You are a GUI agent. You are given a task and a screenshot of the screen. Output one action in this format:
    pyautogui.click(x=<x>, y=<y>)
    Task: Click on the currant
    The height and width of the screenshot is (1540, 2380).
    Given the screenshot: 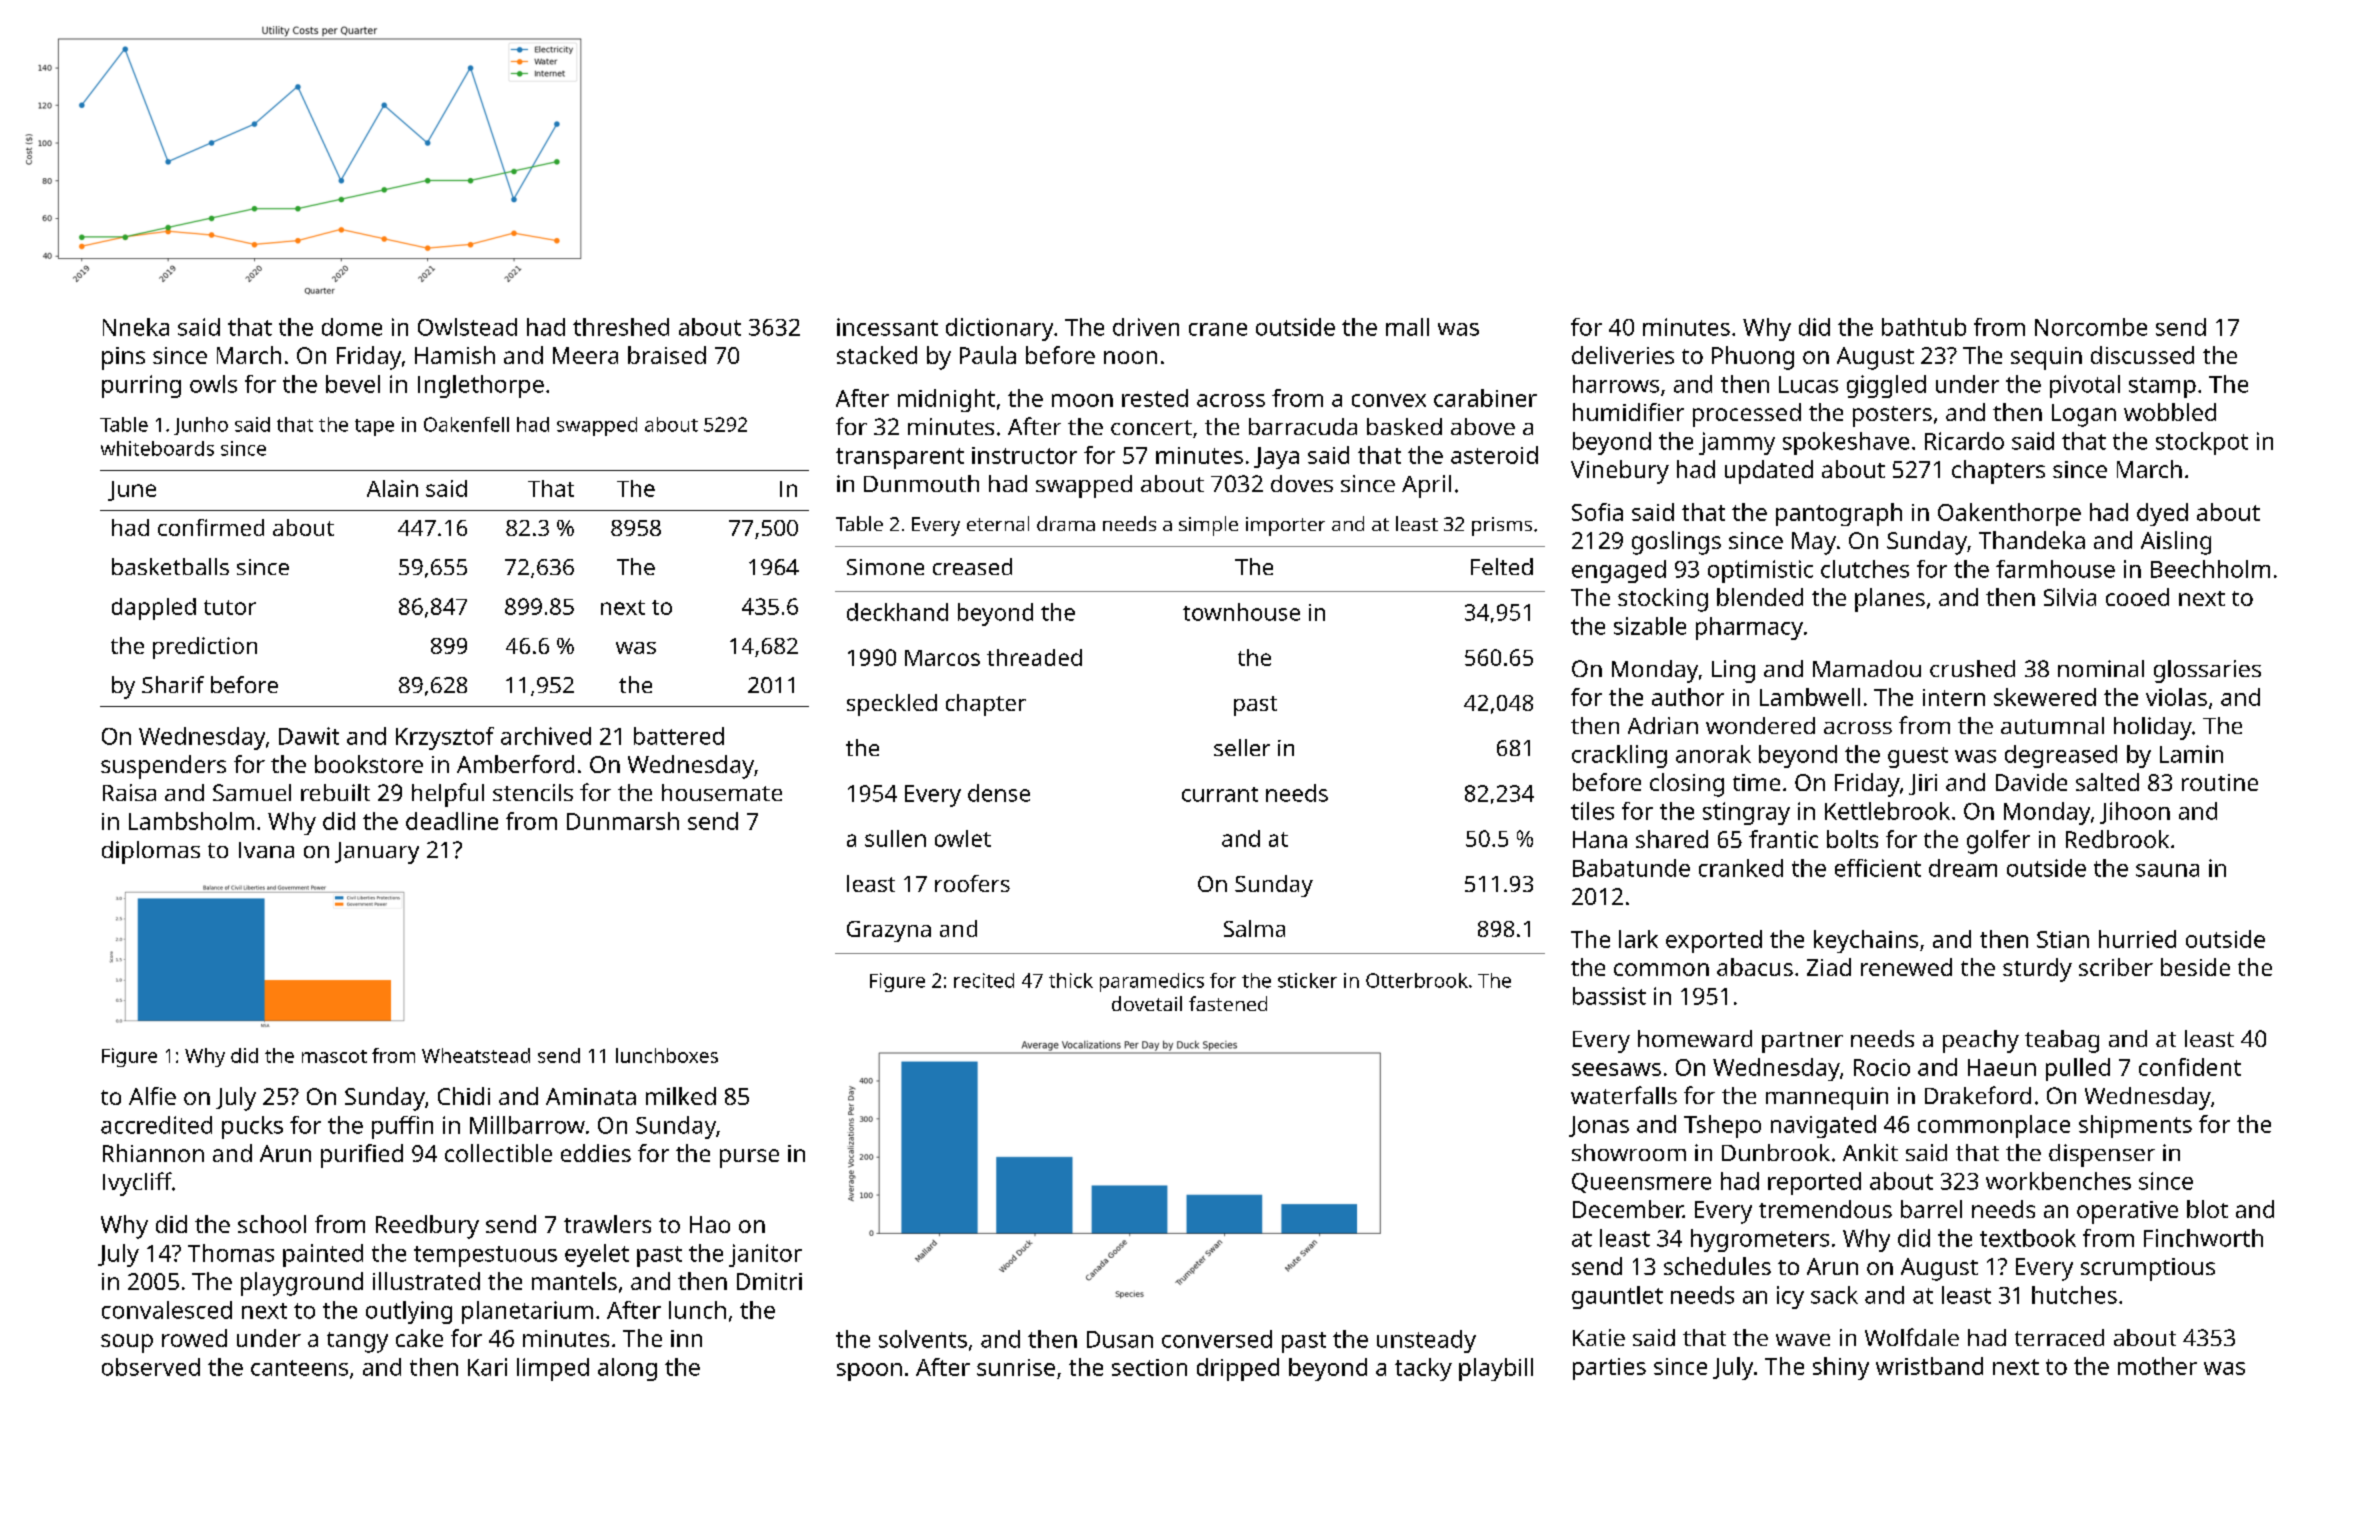 What is the action you would take?
    pyautogui.click(x=1220, y=794)
